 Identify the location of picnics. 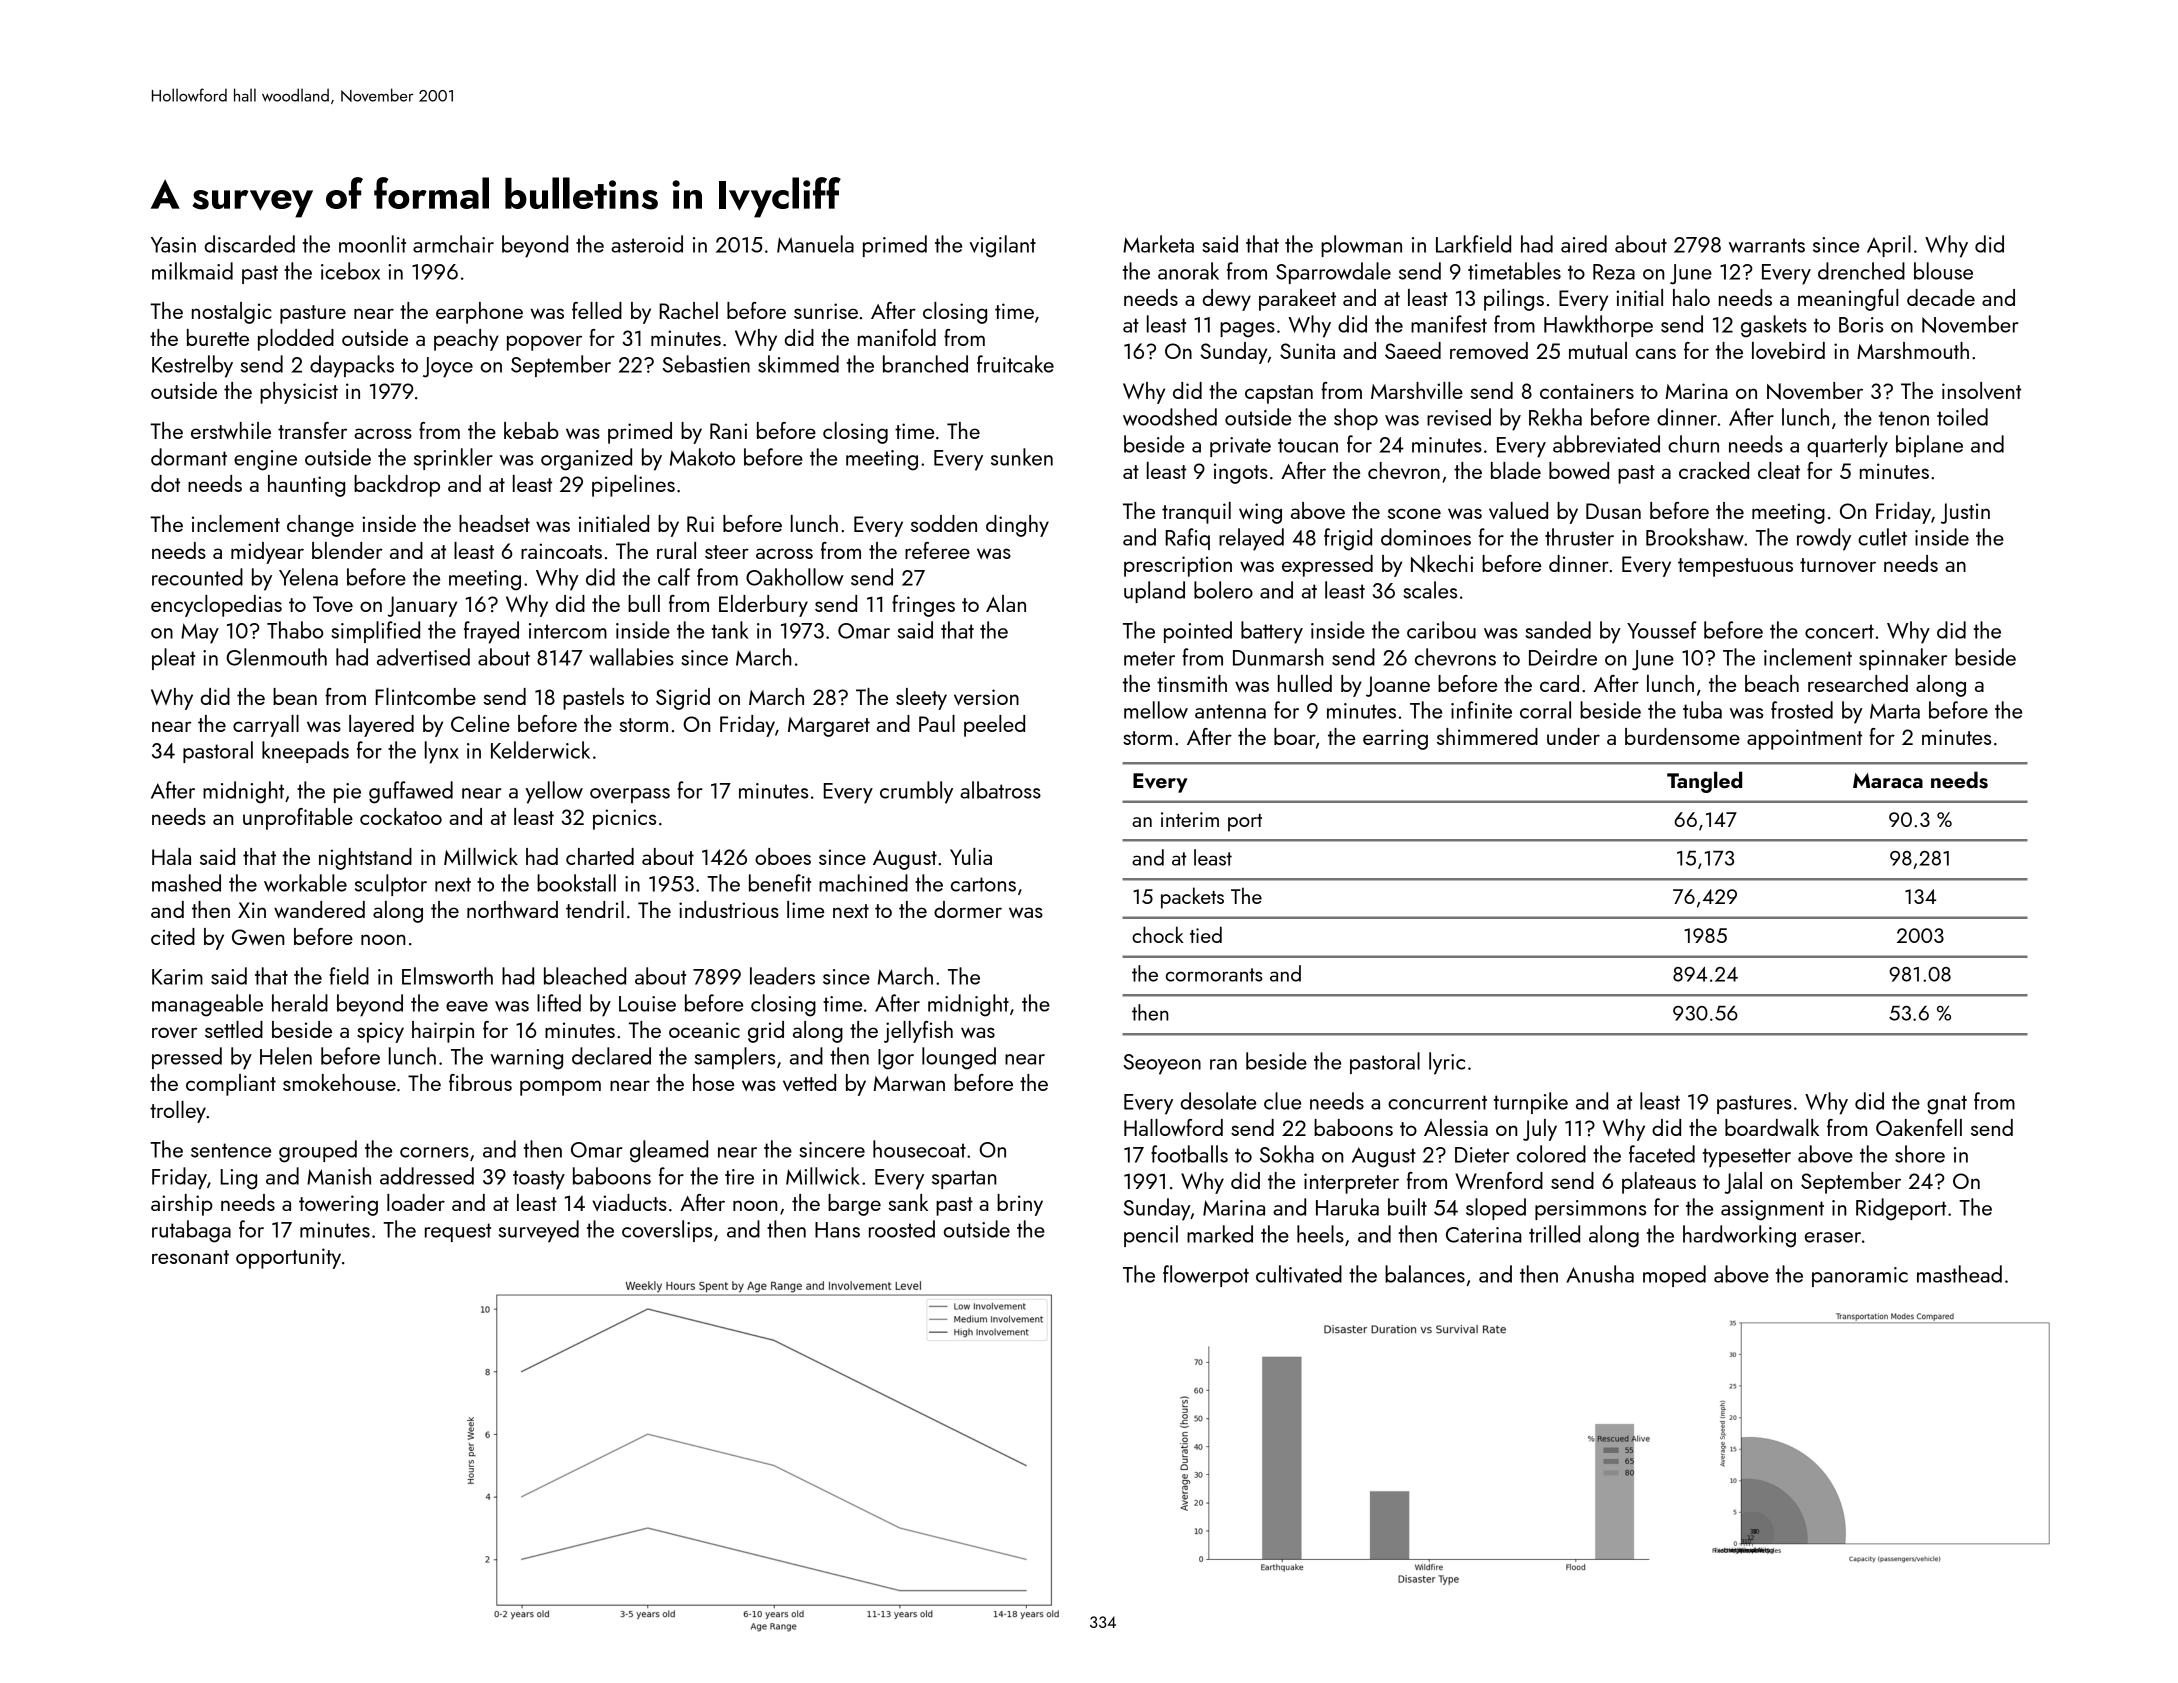
(624, 819).
